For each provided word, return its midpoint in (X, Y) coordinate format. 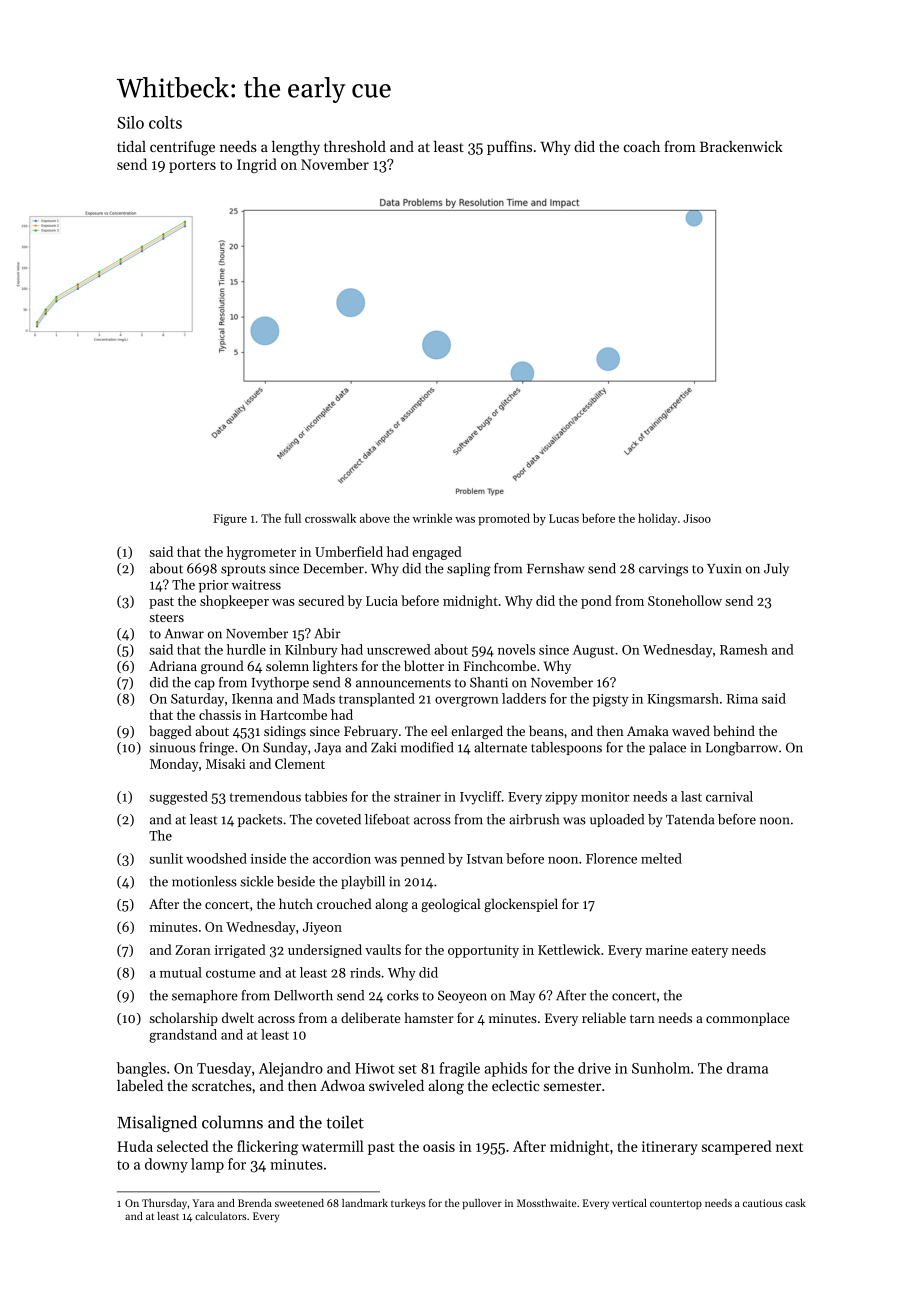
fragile (459, 1069)
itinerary (670, 1148)
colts (165, 122)
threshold (355, 146)
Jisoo (697, 518)
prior (214, 586)
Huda (135, 1146)
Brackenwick (741, 146)
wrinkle (432, 518)
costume (231, 973)
